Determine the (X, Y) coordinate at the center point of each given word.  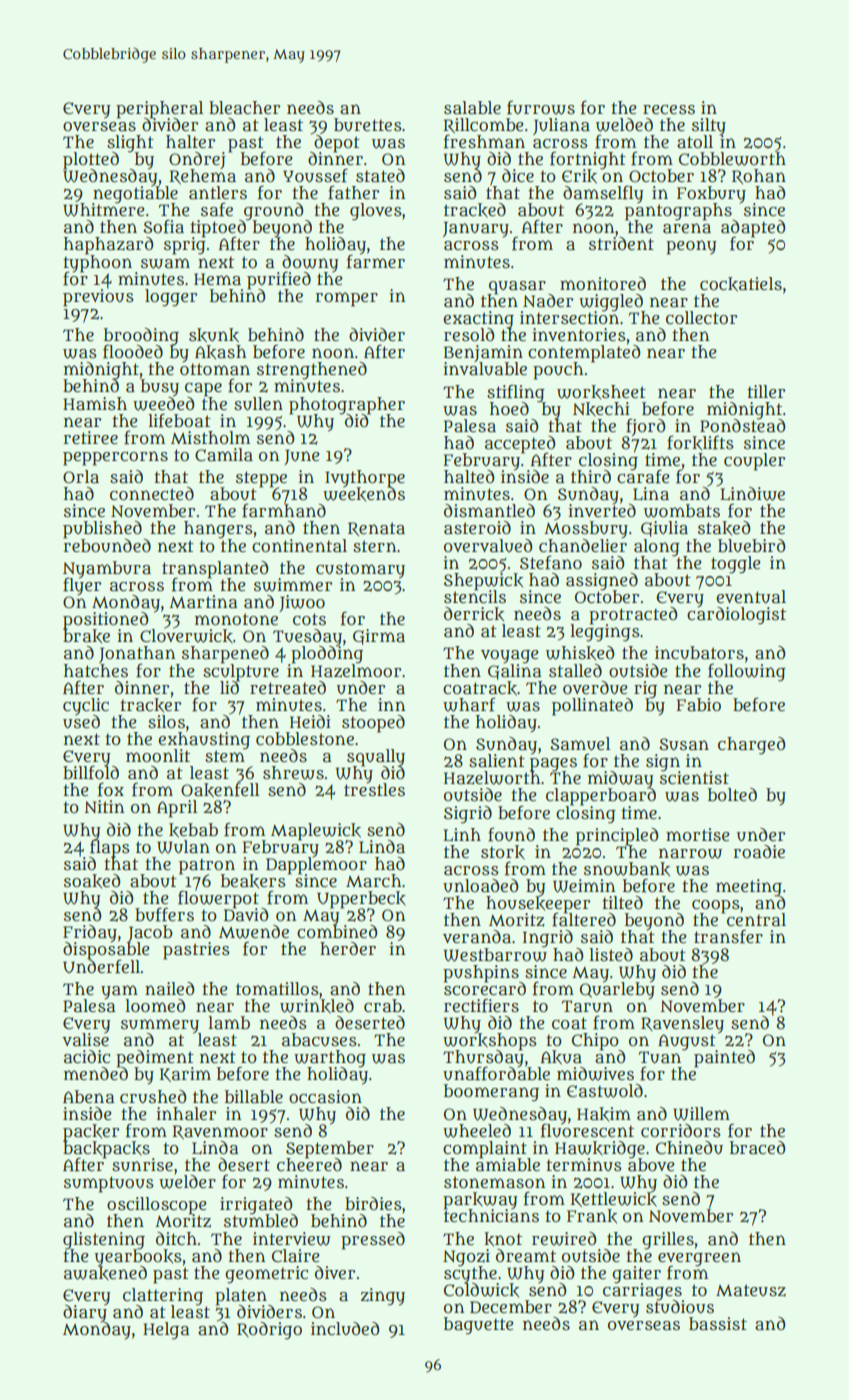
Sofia (163, 226)
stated (380, 176)
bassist (718, 1323)
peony (691, 247)
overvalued (488, 545)
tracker (150, 705)
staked (724, 528)
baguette (479, 1326)
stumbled (261, 1220)
